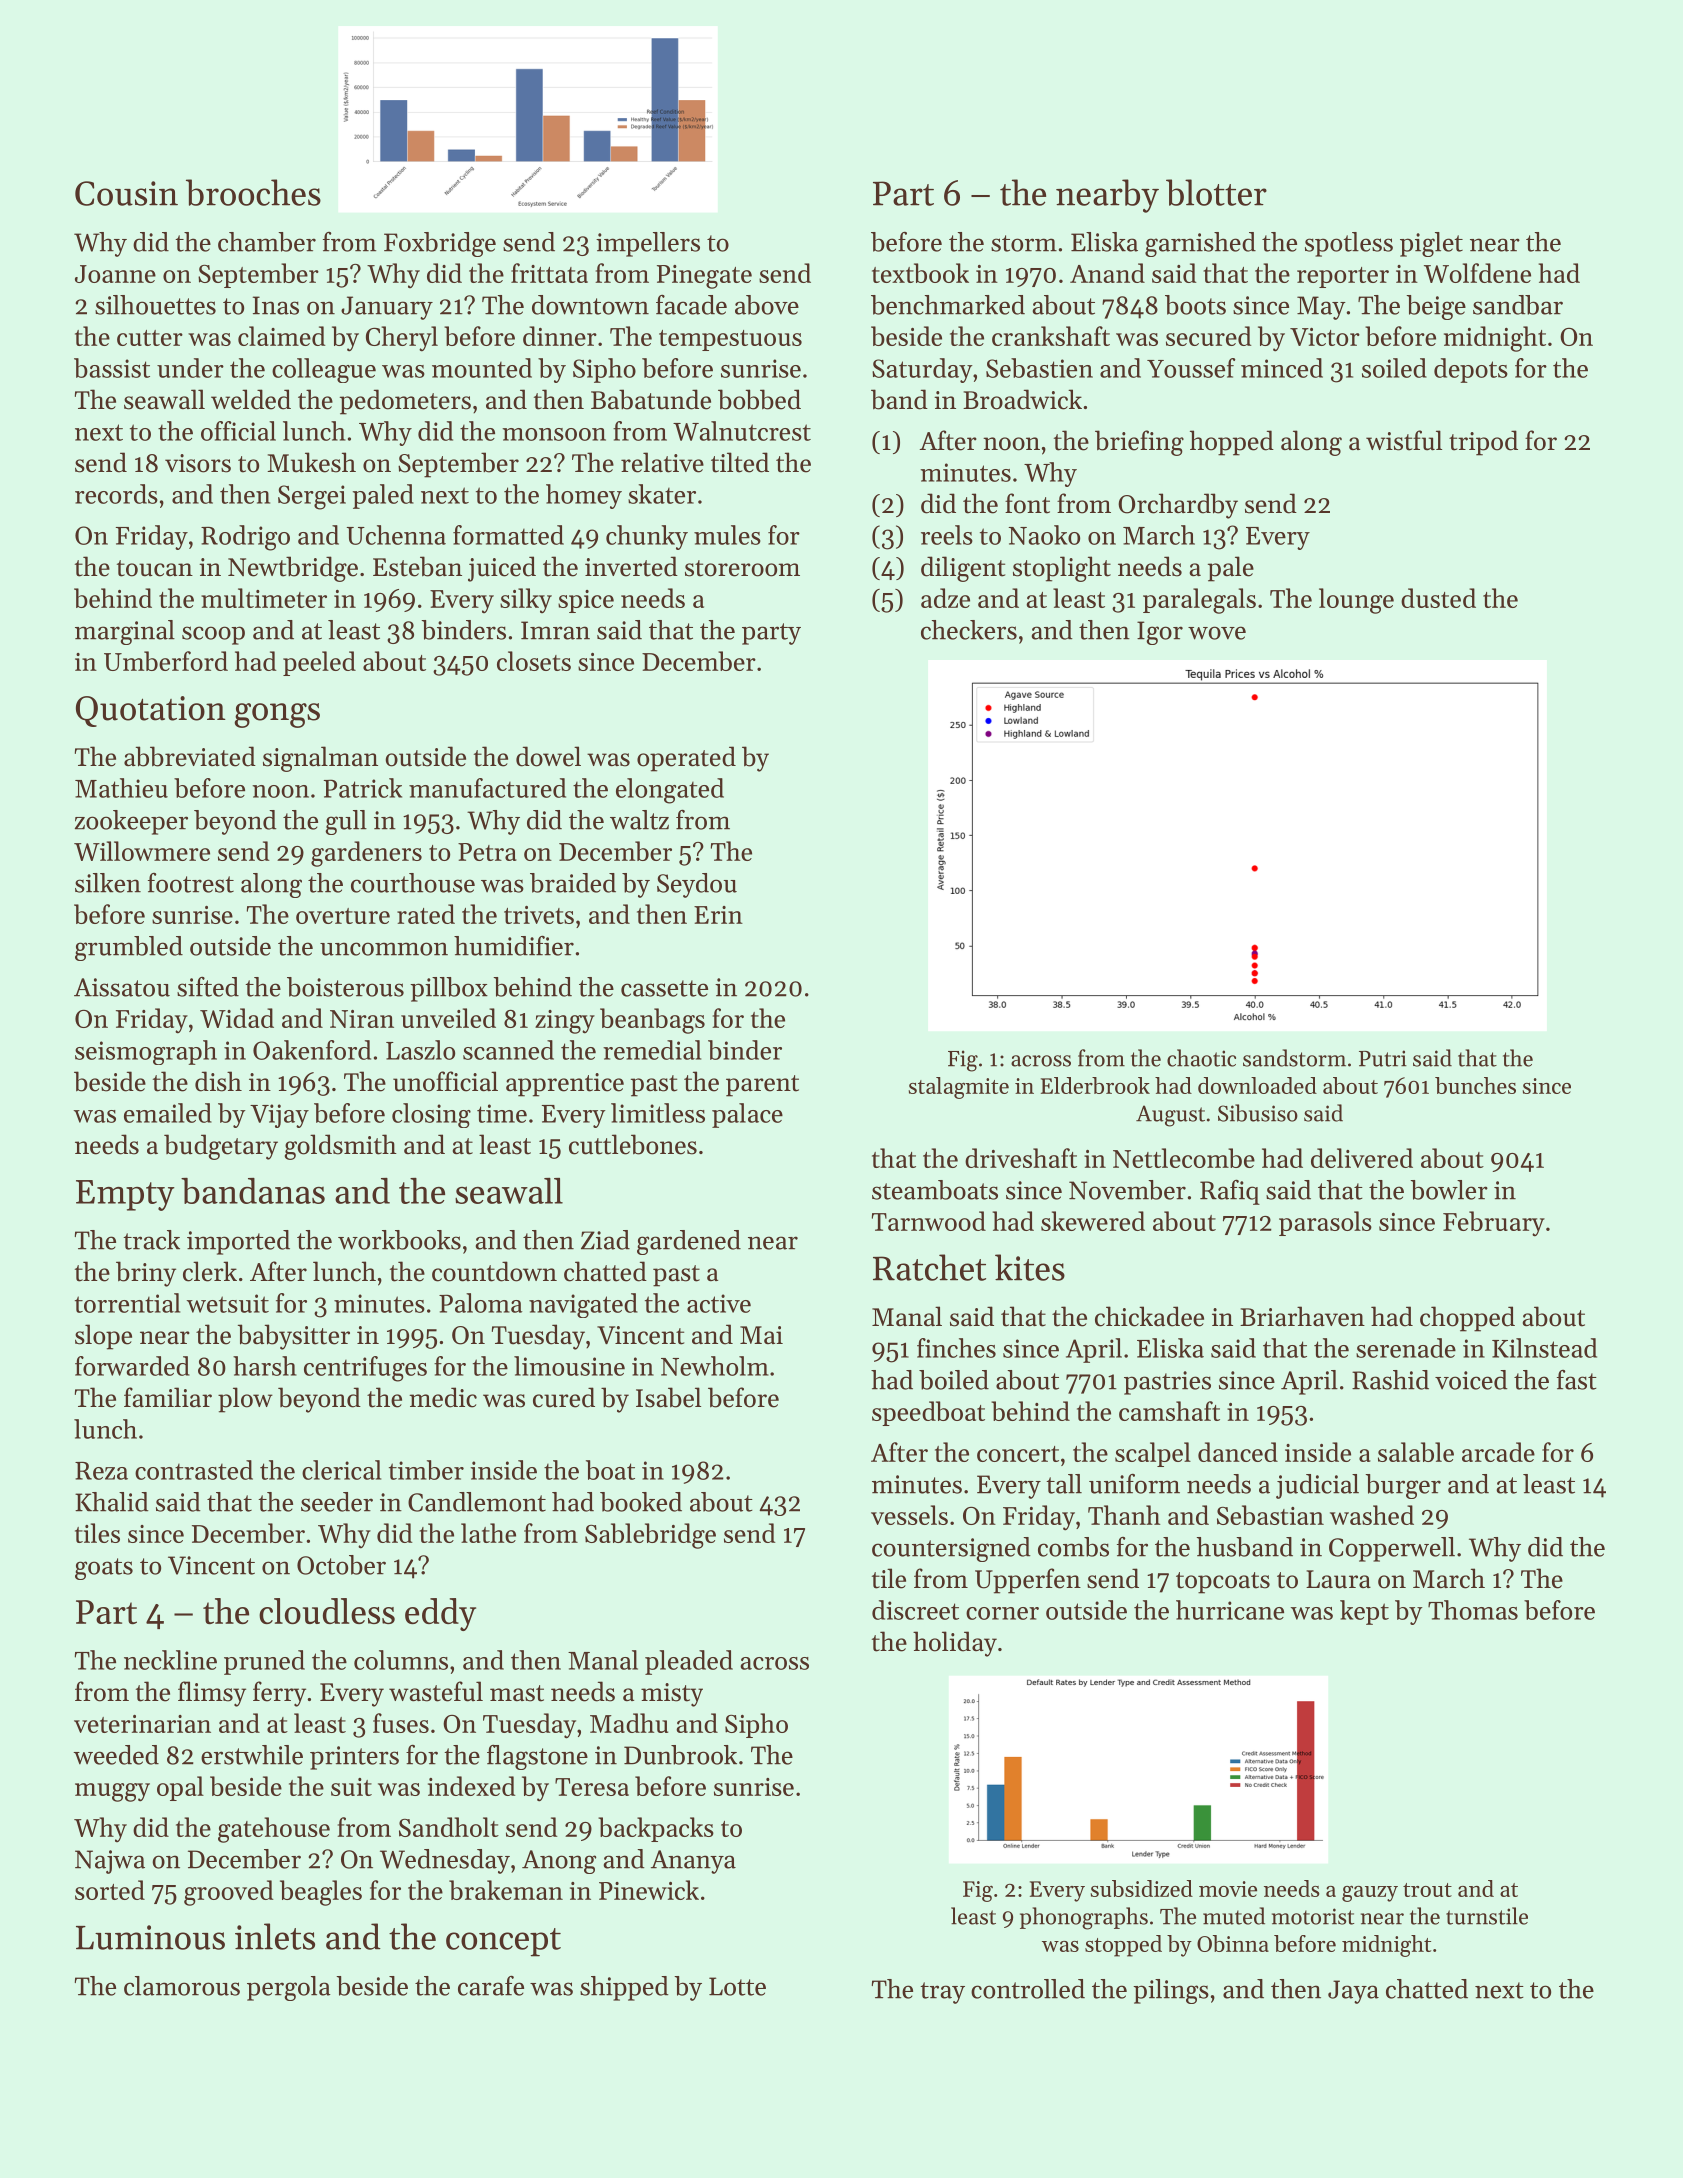 This screenshot has height=2178, width=1683. I want to click on Kilnstead, so click(1544, 1348).
